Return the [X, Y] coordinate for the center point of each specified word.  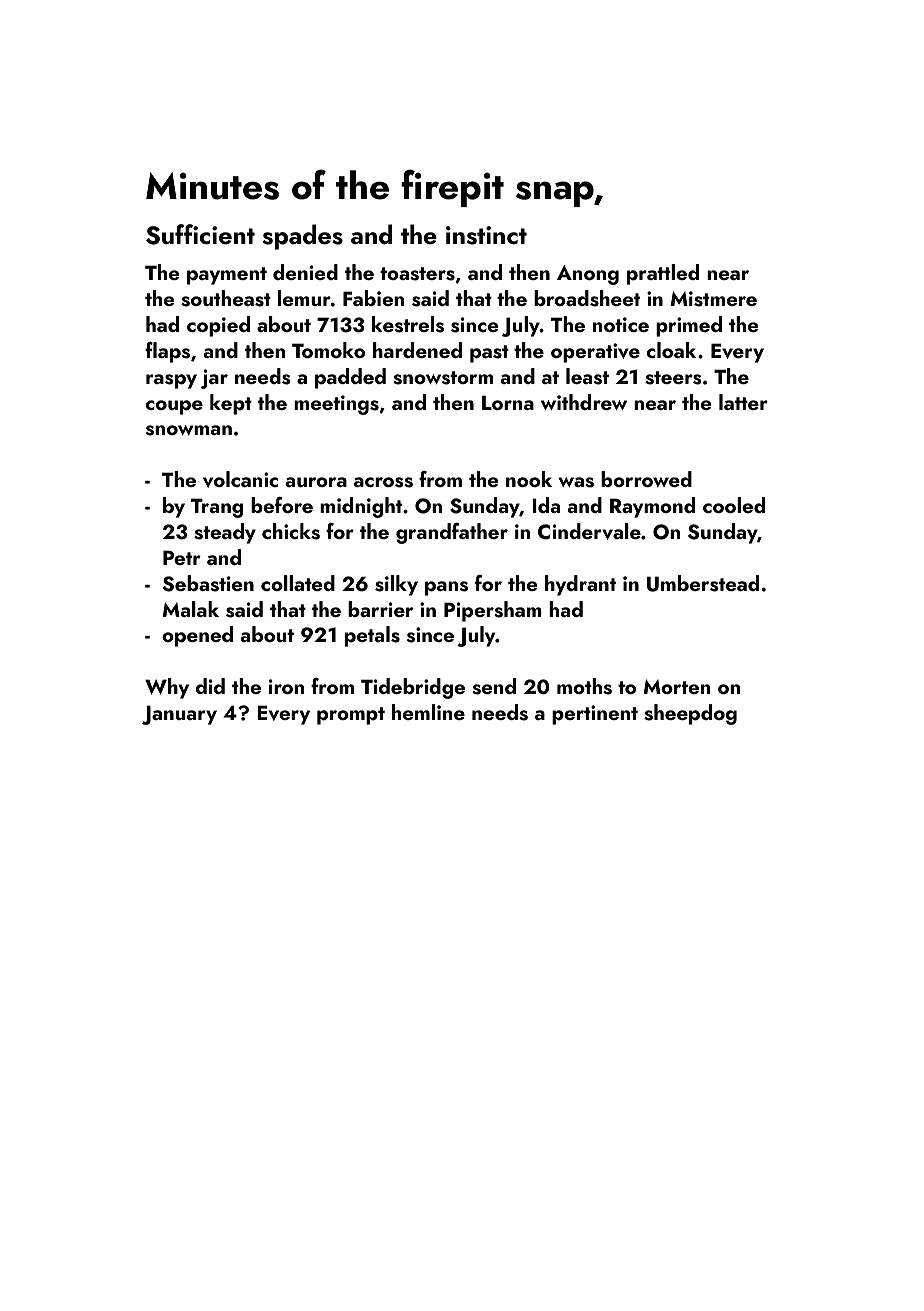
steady [225, 533]
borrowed [646, 479]
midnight [361, 507]
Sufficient [200, 234]
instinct [486, 235]
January [179, 715]
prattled [663, 274]
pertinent [595, 715]
